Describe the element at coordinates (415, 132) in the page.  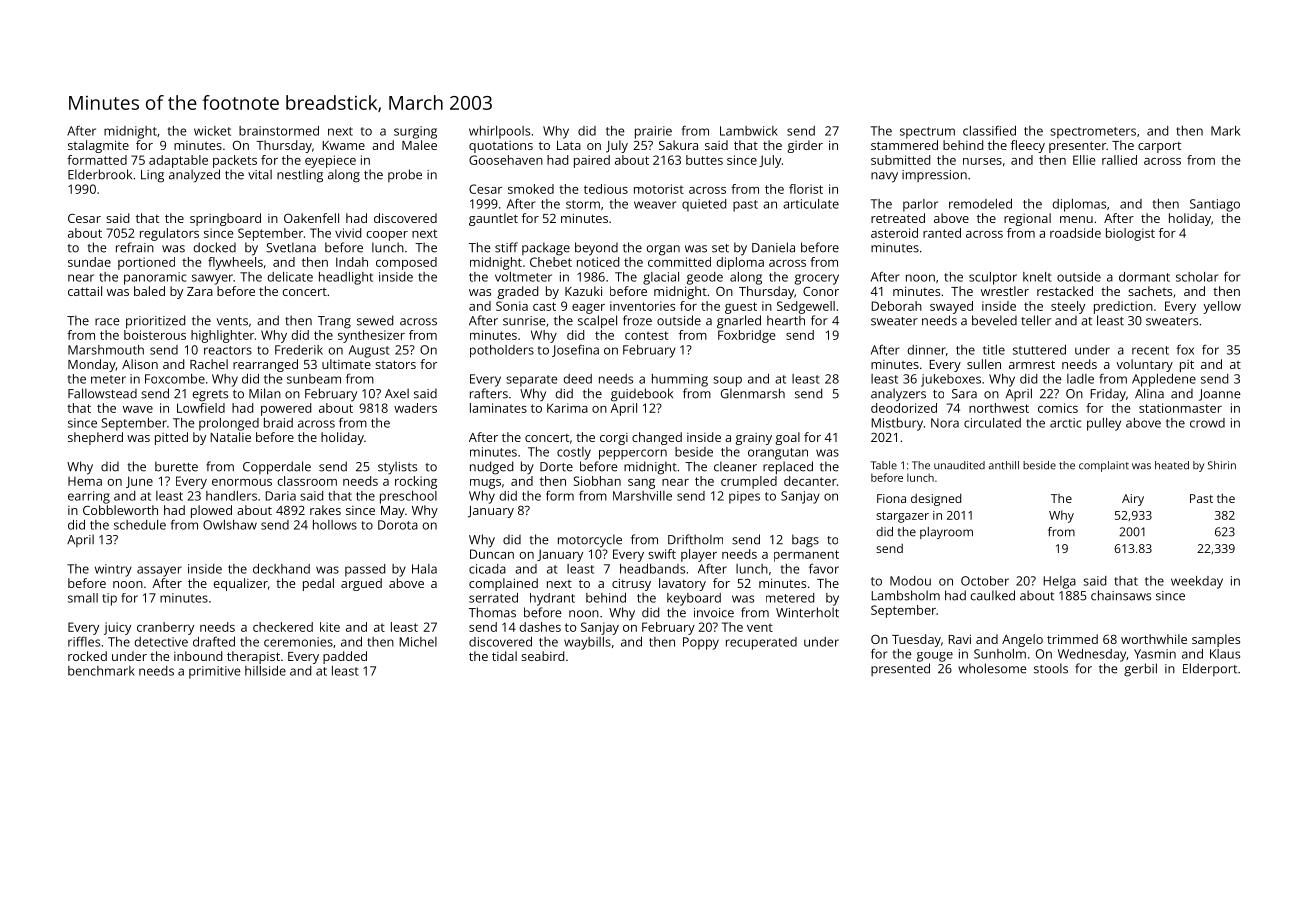
I see `surging` at that location.
